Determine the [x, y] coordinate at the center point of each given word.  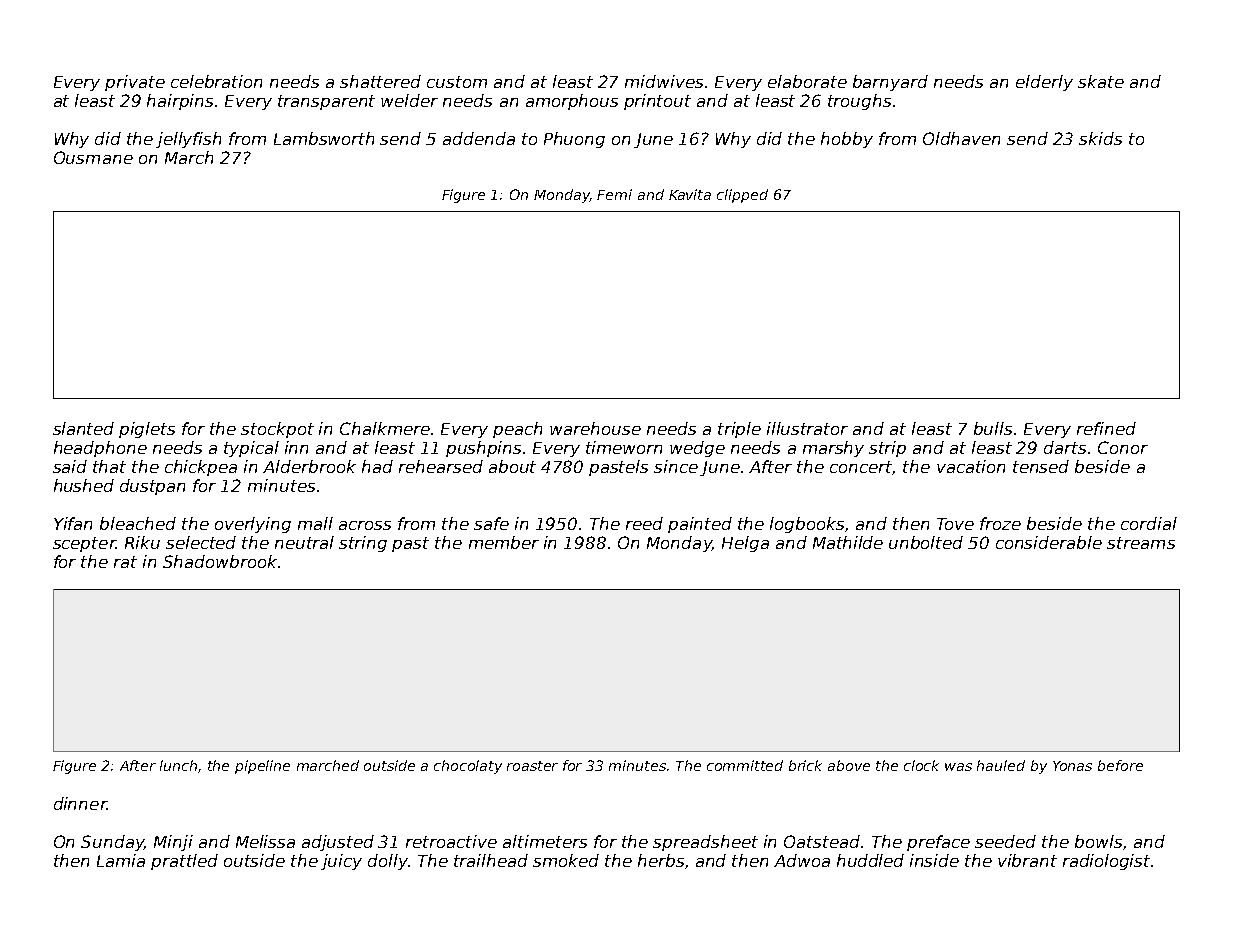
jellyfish [188, 140]
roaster [532, 766]
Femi [614, 194]
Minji [173, 843]
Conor [1123, 447]
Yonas [1072, 766]
